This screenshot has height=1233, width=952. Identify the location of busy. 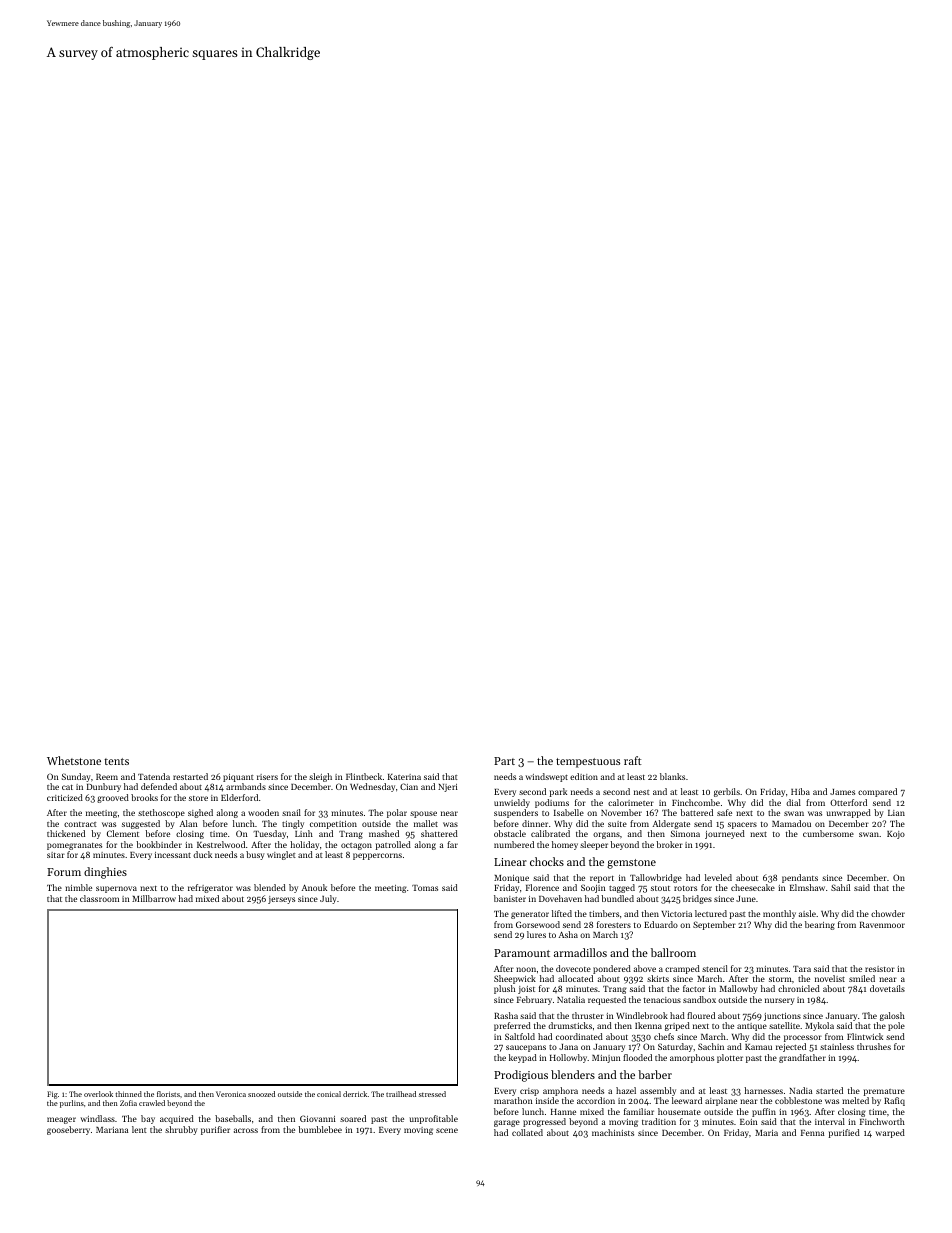
(255, 855).
